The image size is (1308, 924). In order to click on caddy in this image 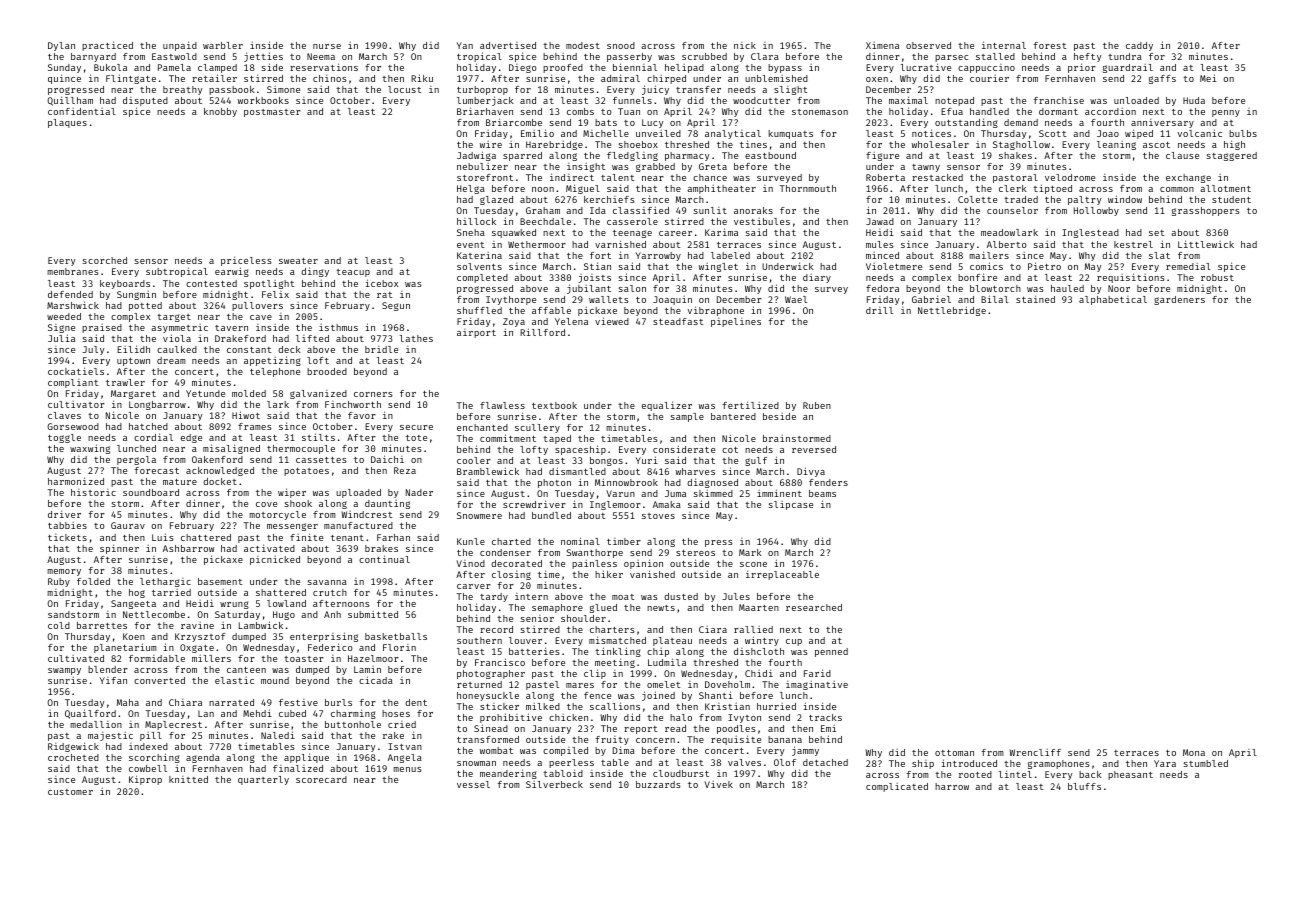, I will do `click(1139, 46)`.
